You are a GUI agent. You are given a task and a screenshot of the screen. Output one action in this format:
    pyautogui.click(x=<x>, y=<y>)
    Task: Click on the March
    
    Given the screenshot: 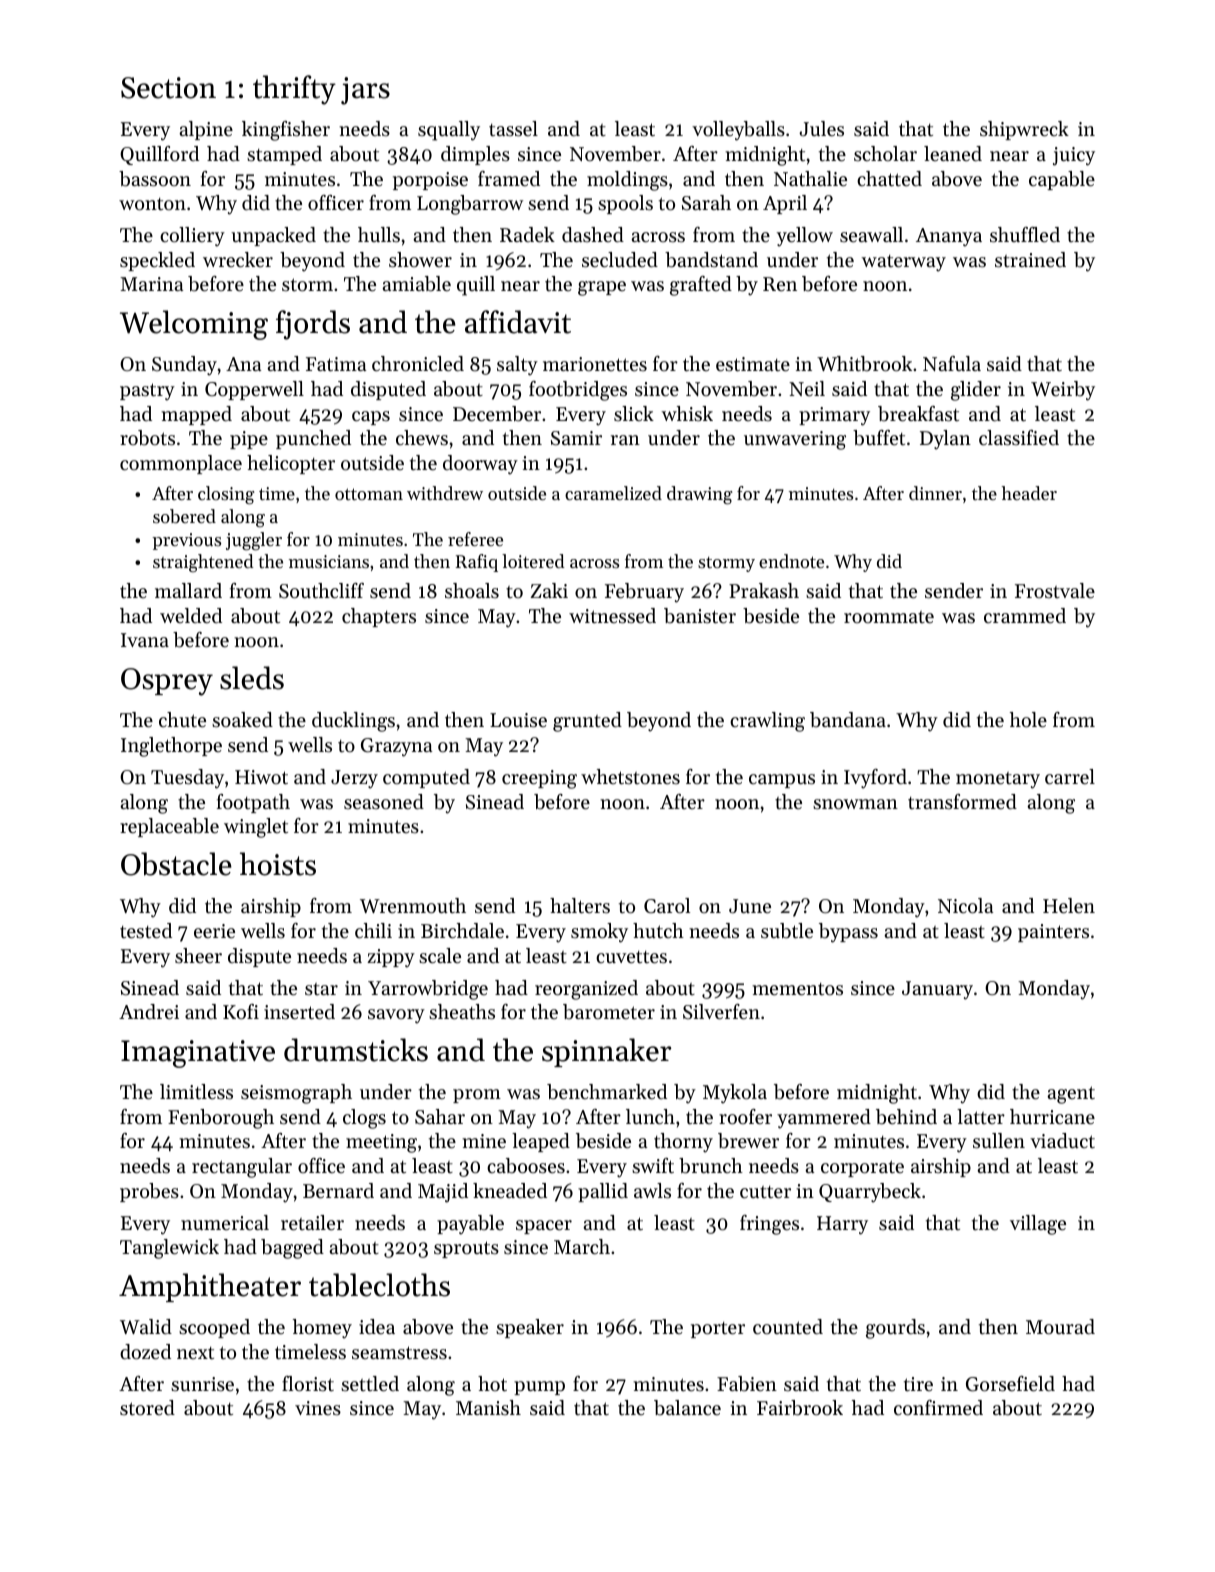 What is the action you would take?
    pyautogui.click(x=582, y=1246)
